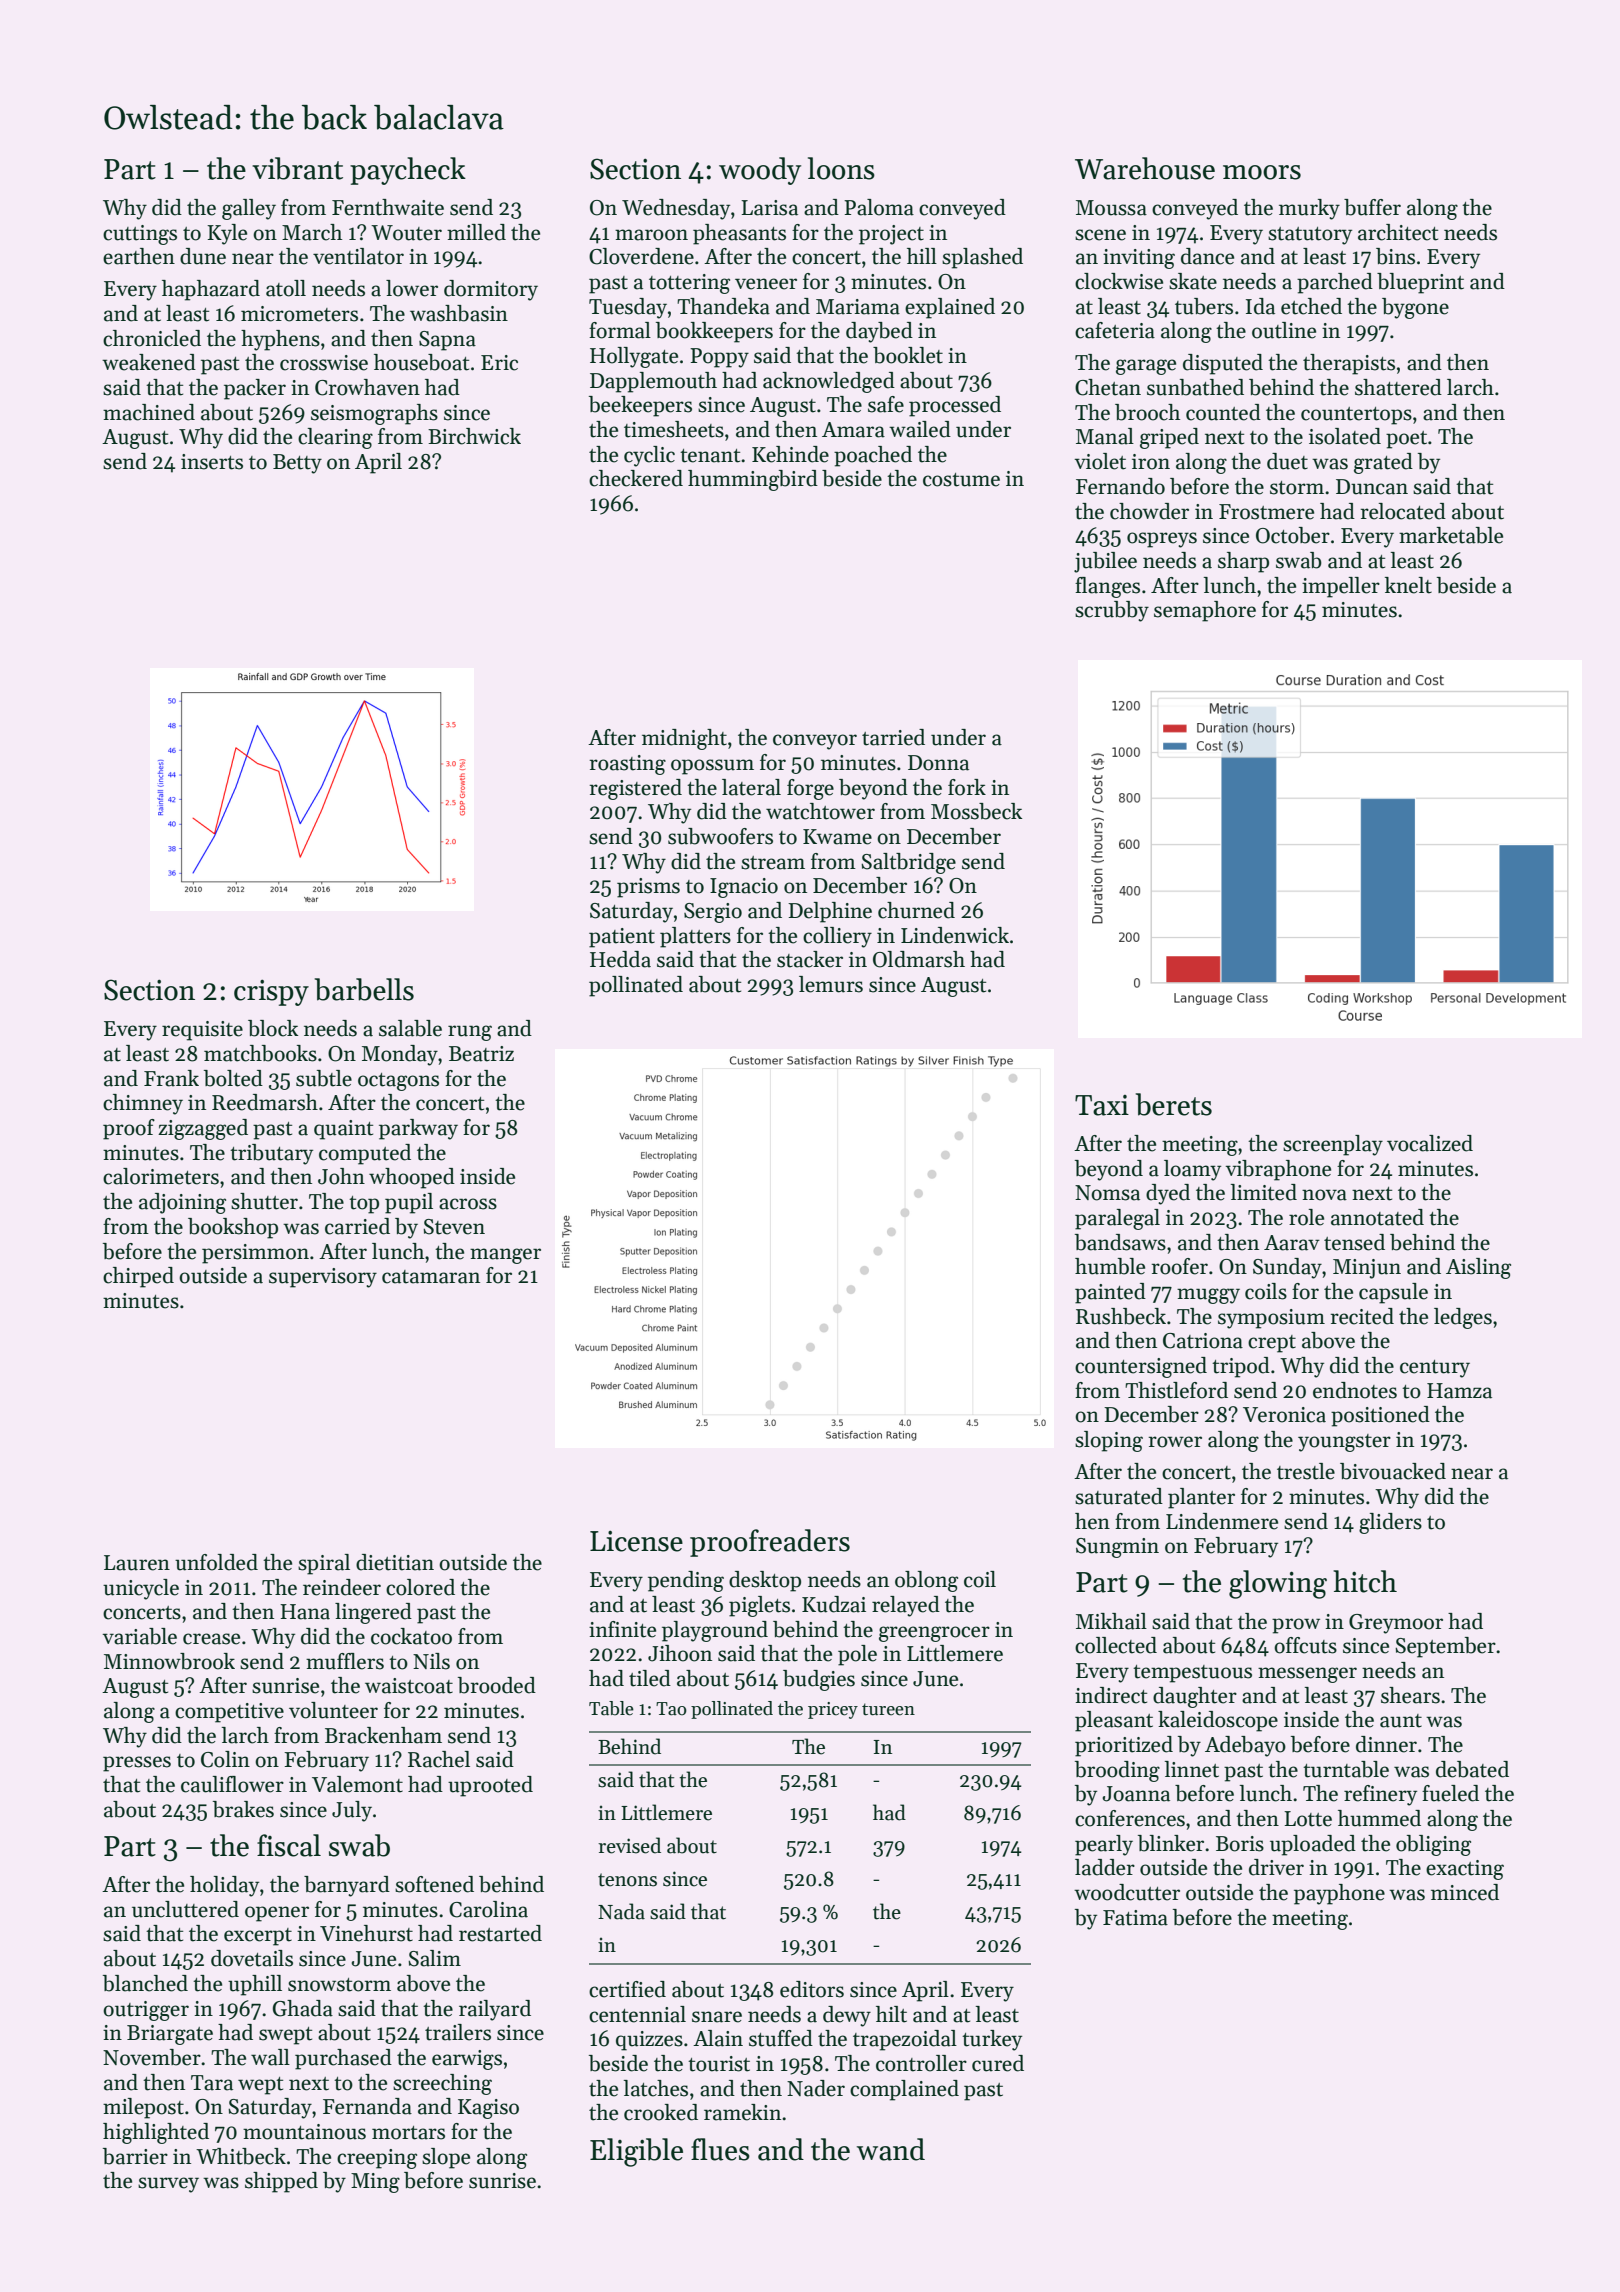  I want to click on platters, so click(695, 937).
